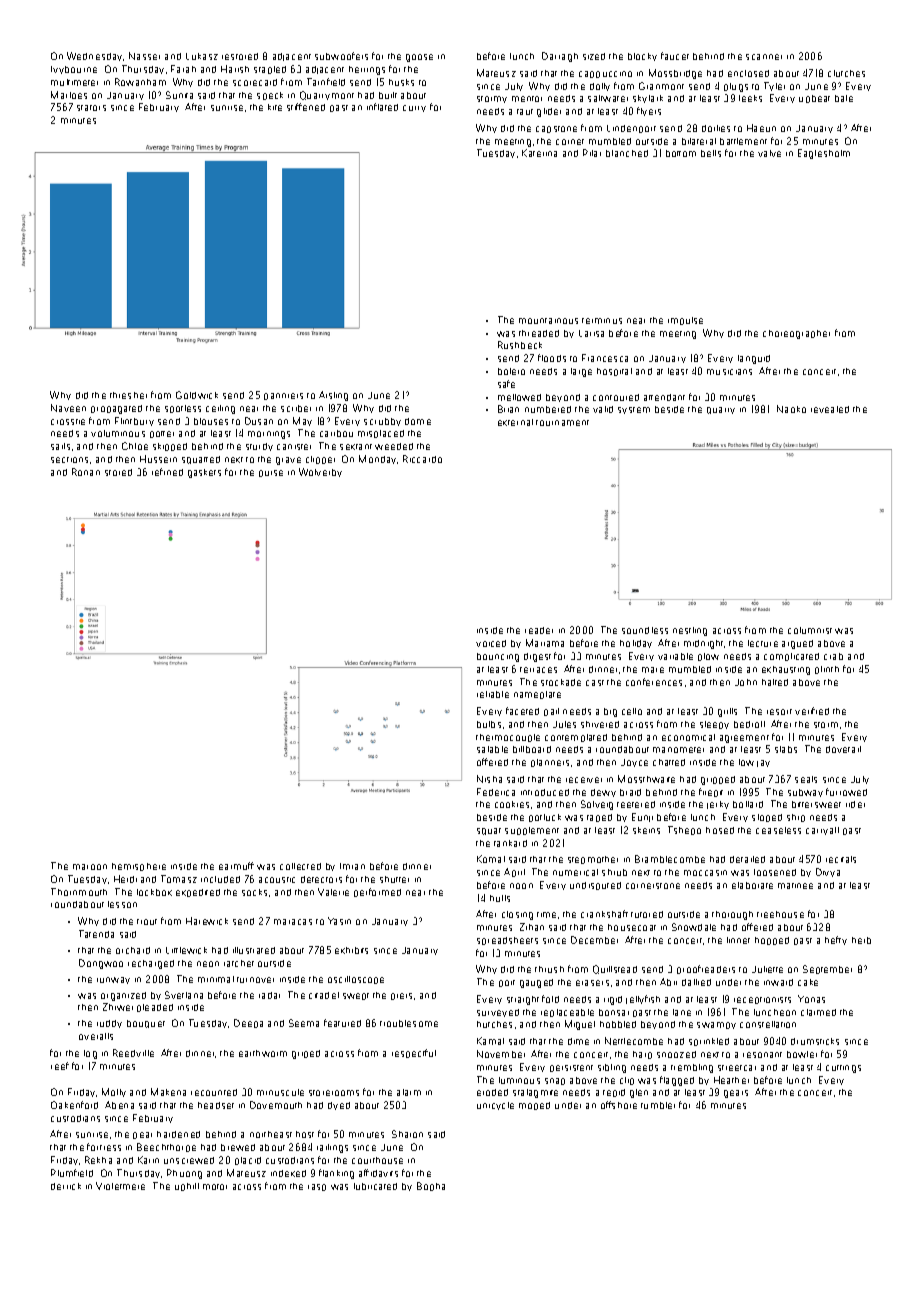 The height and width of the screenshot is (1308, 924). What do you see at coordinates (394, 879) in the screenshot?
I see `shutter` at bounding box center [394, 879].
